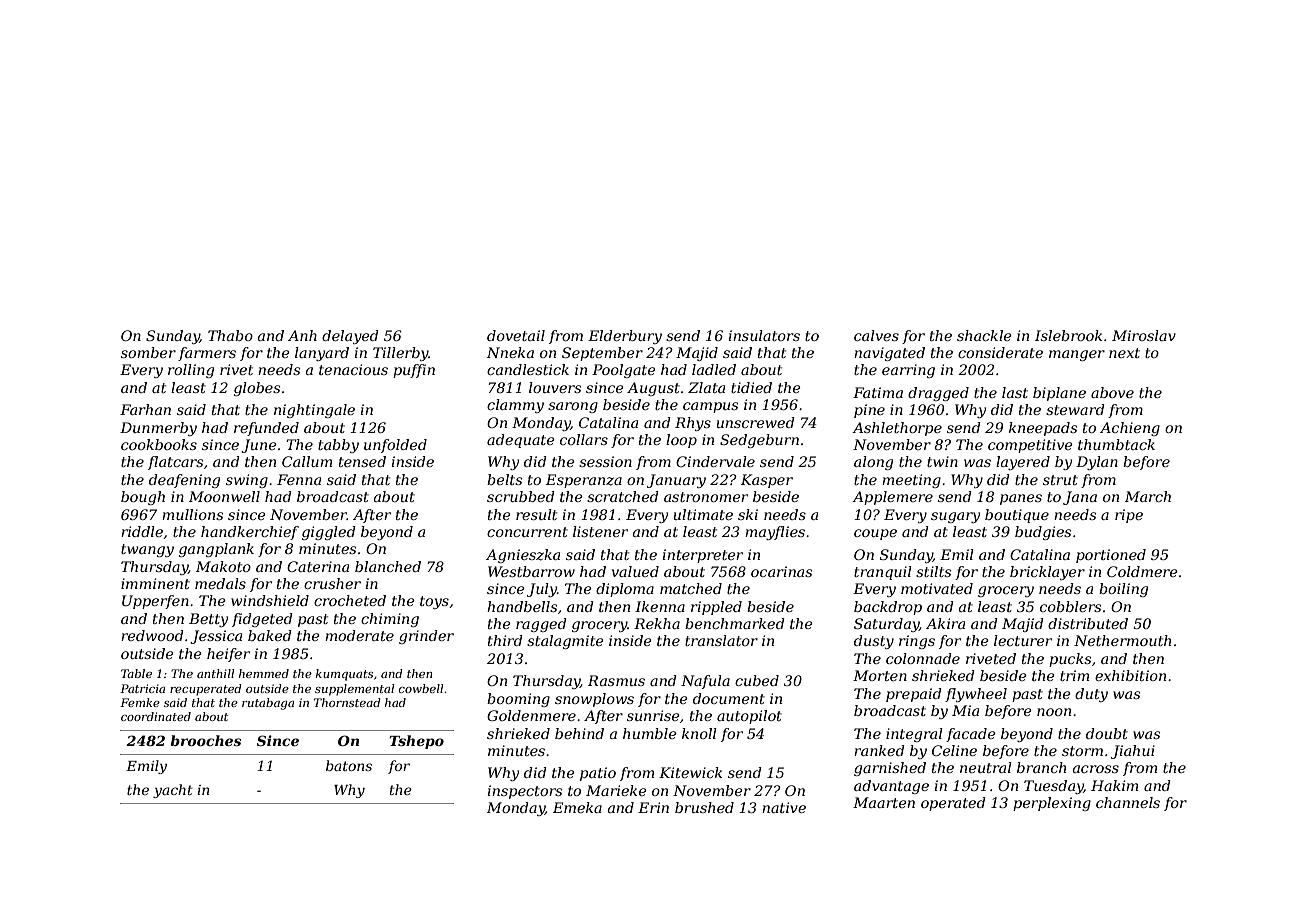 This document has height=924, width=1308. I want to click on March, so click(1148, 496).
